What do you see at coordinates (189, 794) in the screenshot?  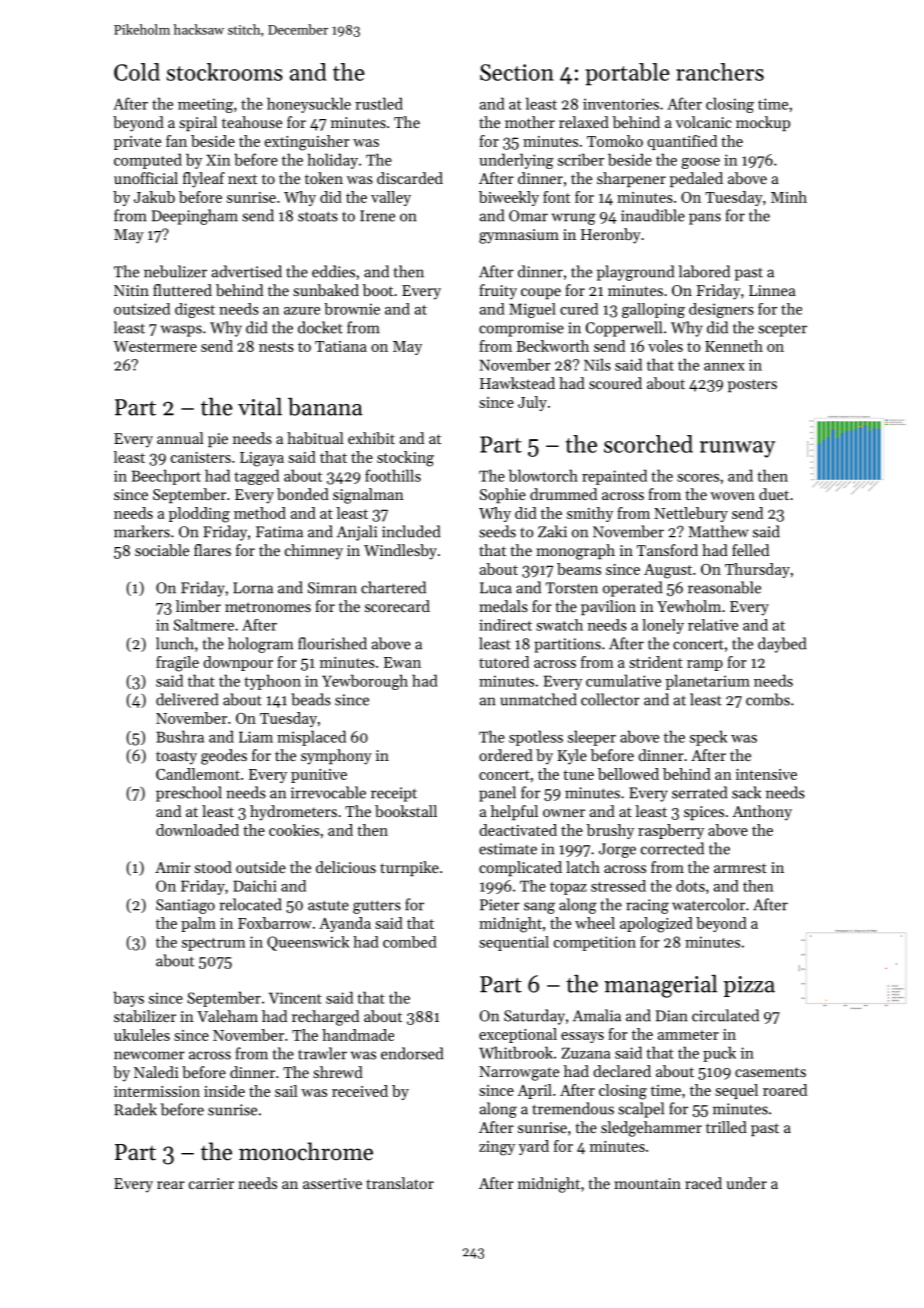 I see `preschool` at bounding box center [189, 794].
